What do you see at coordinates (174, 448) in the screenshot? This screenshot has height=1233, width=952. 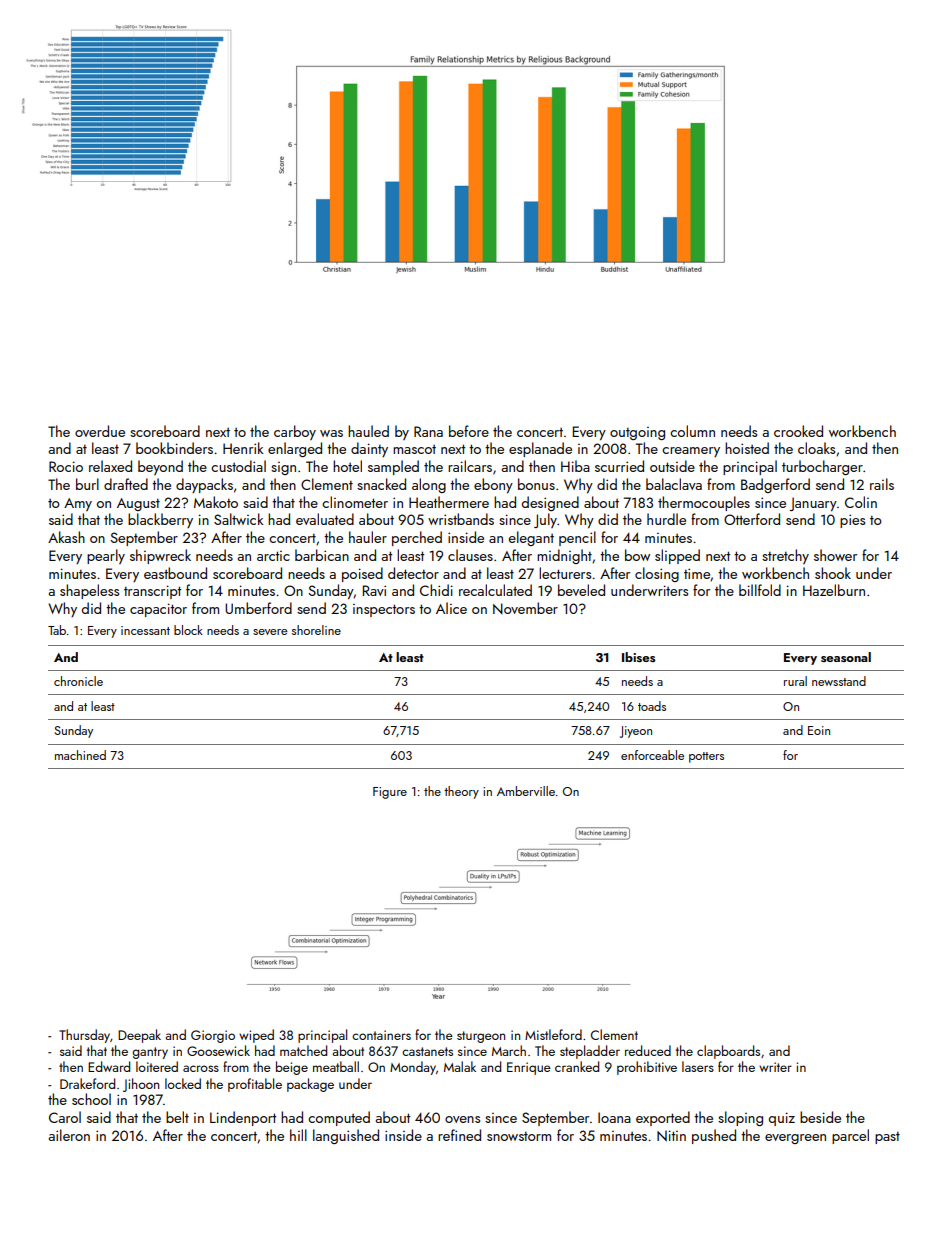 I see `bookbinders` at bounding box center [174, 448].
